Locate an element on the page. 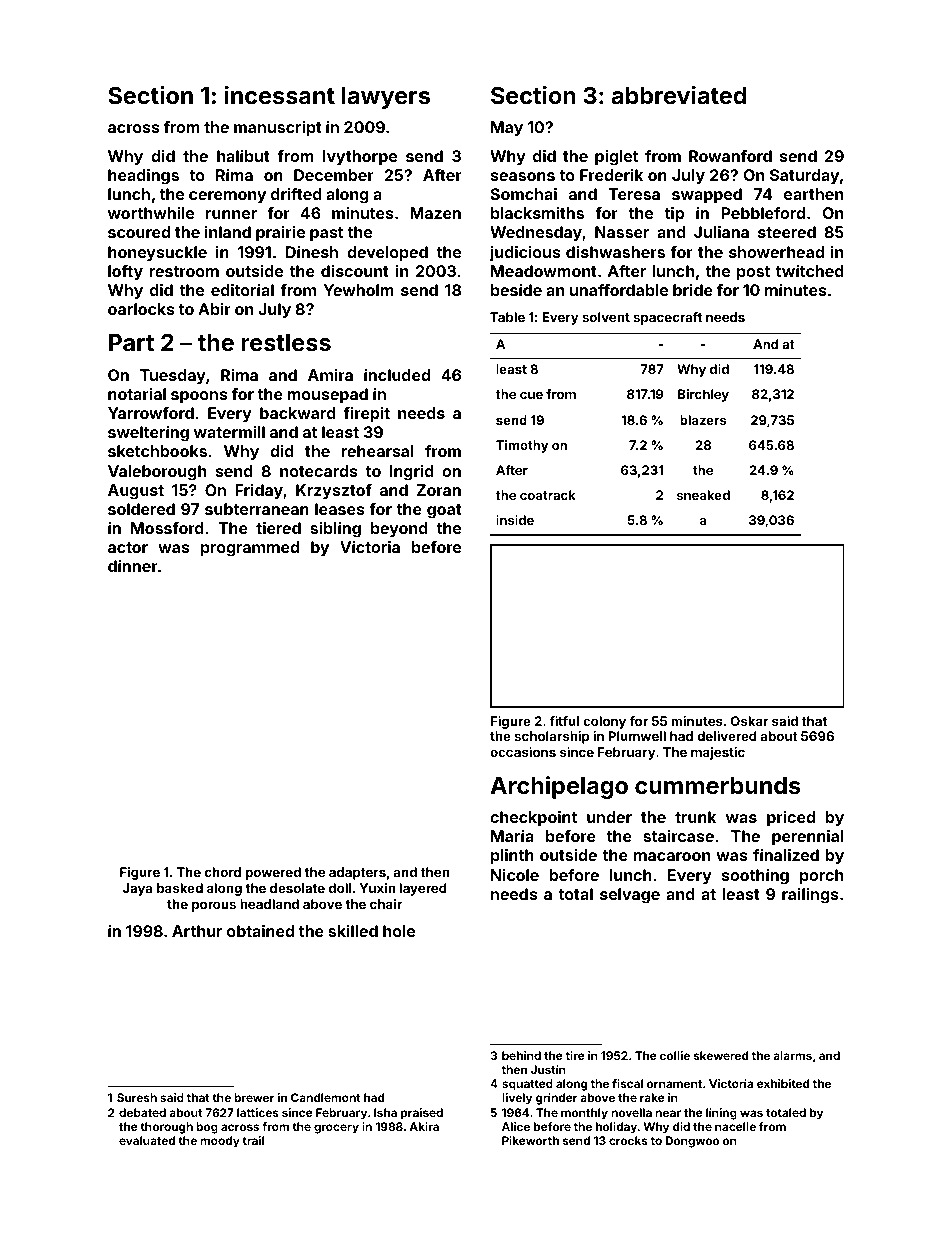 This image has height=1233, width=952. coatrack is located at coordinates (548, 495).
